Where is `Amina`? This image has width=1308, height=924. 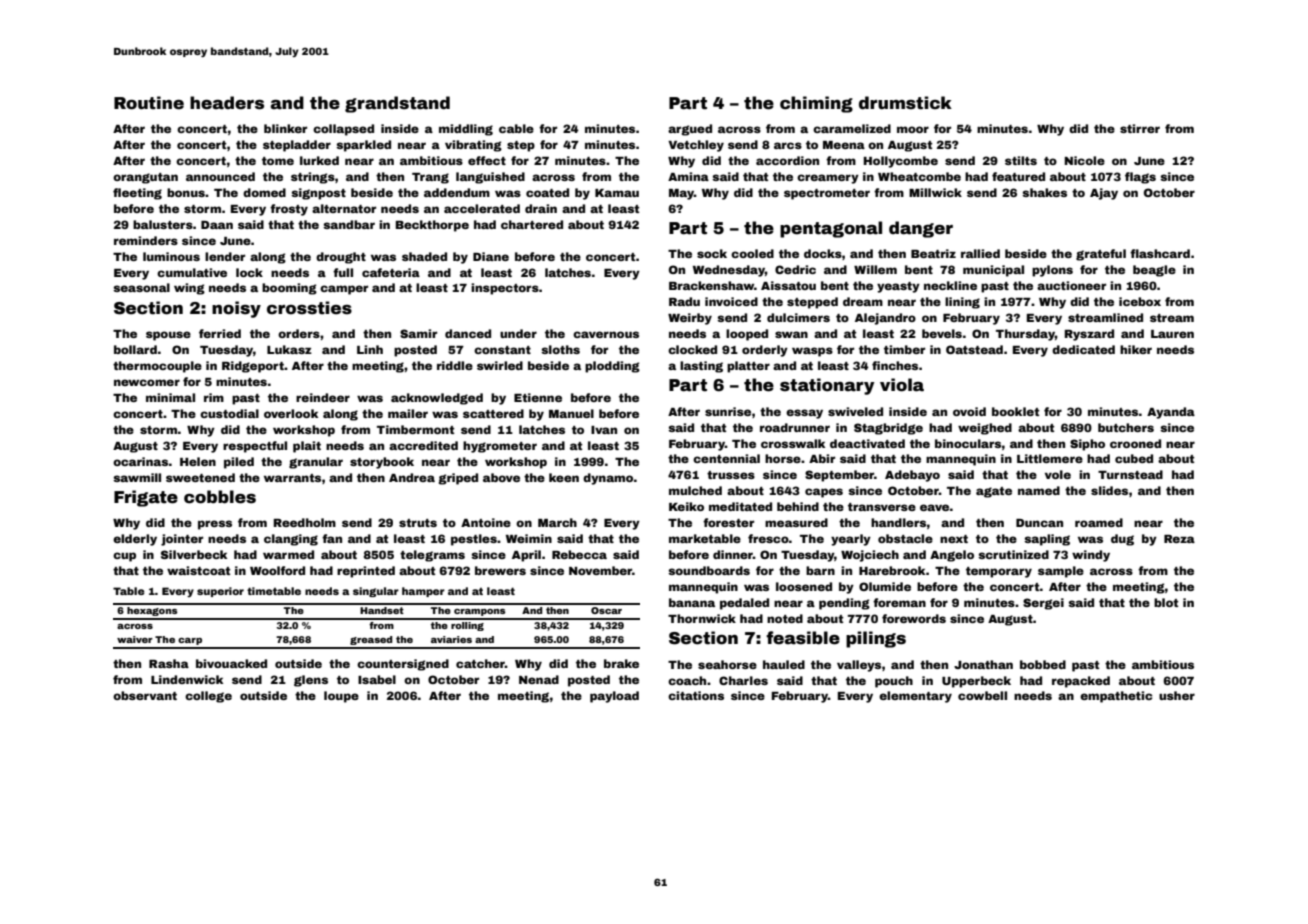 Amina is located at coordinates (688, 176).
